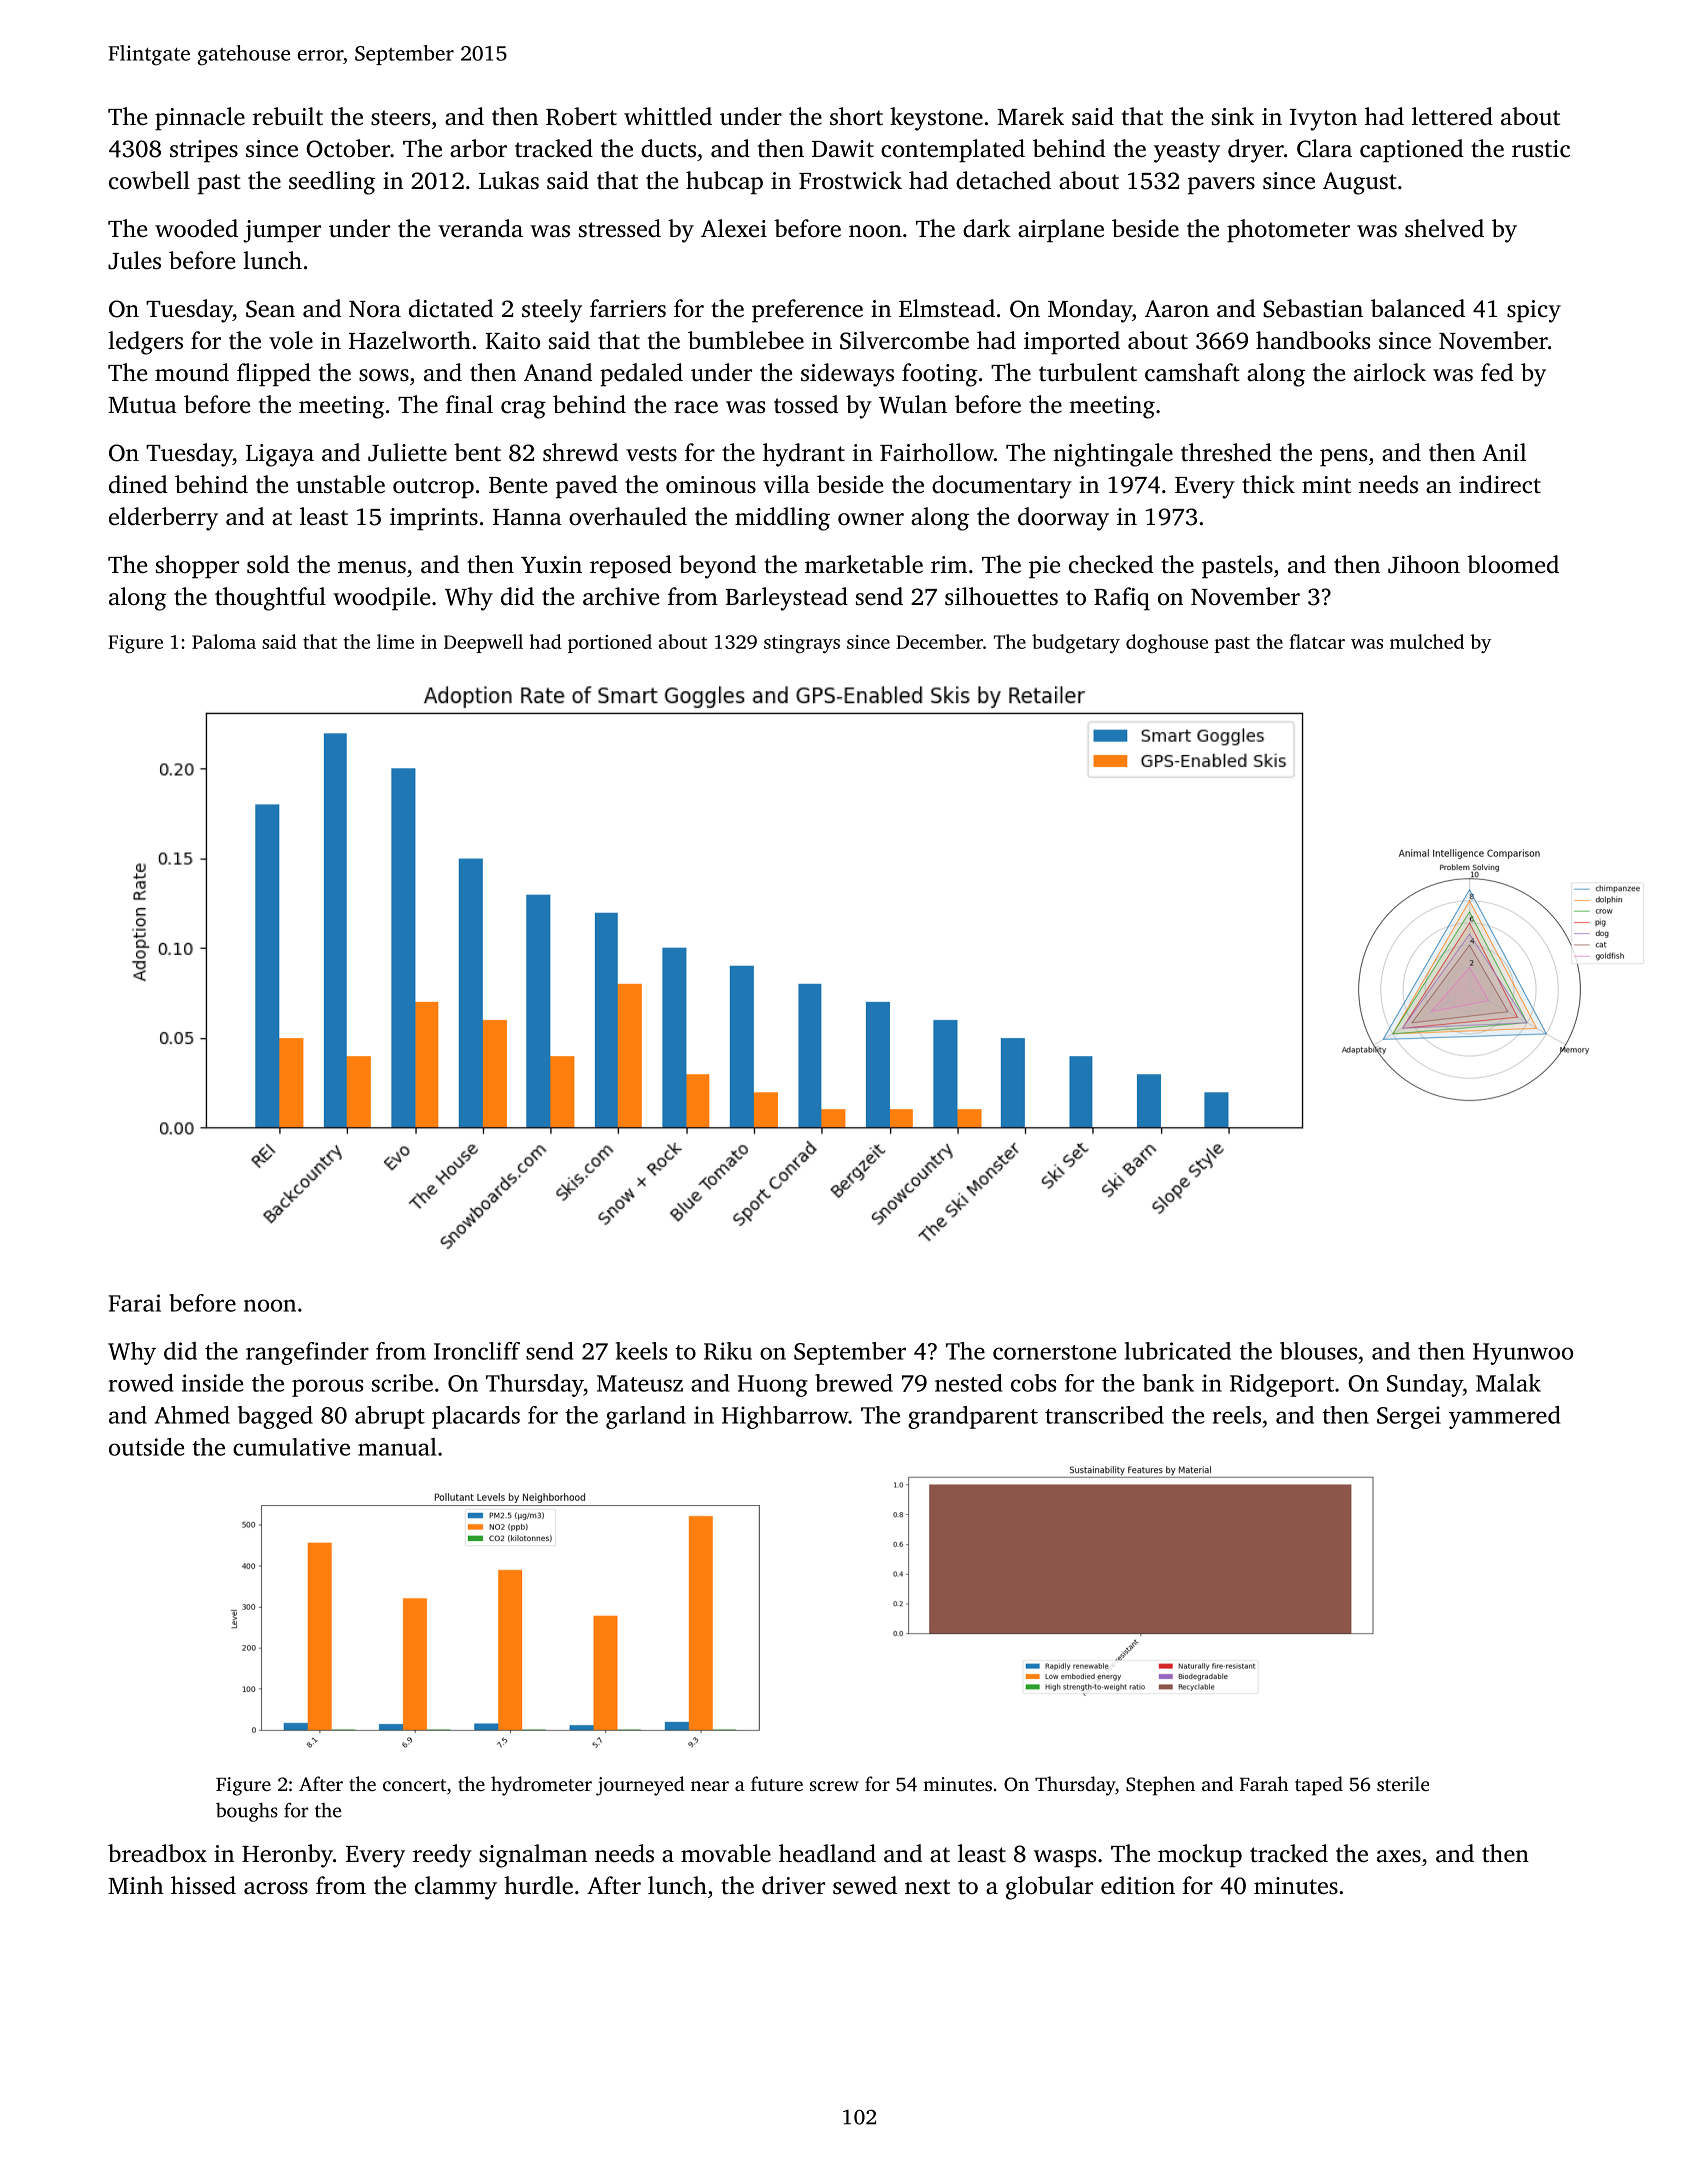 This document has height=2178, width=1683. I want to click on keystone, so click(936, 119).
